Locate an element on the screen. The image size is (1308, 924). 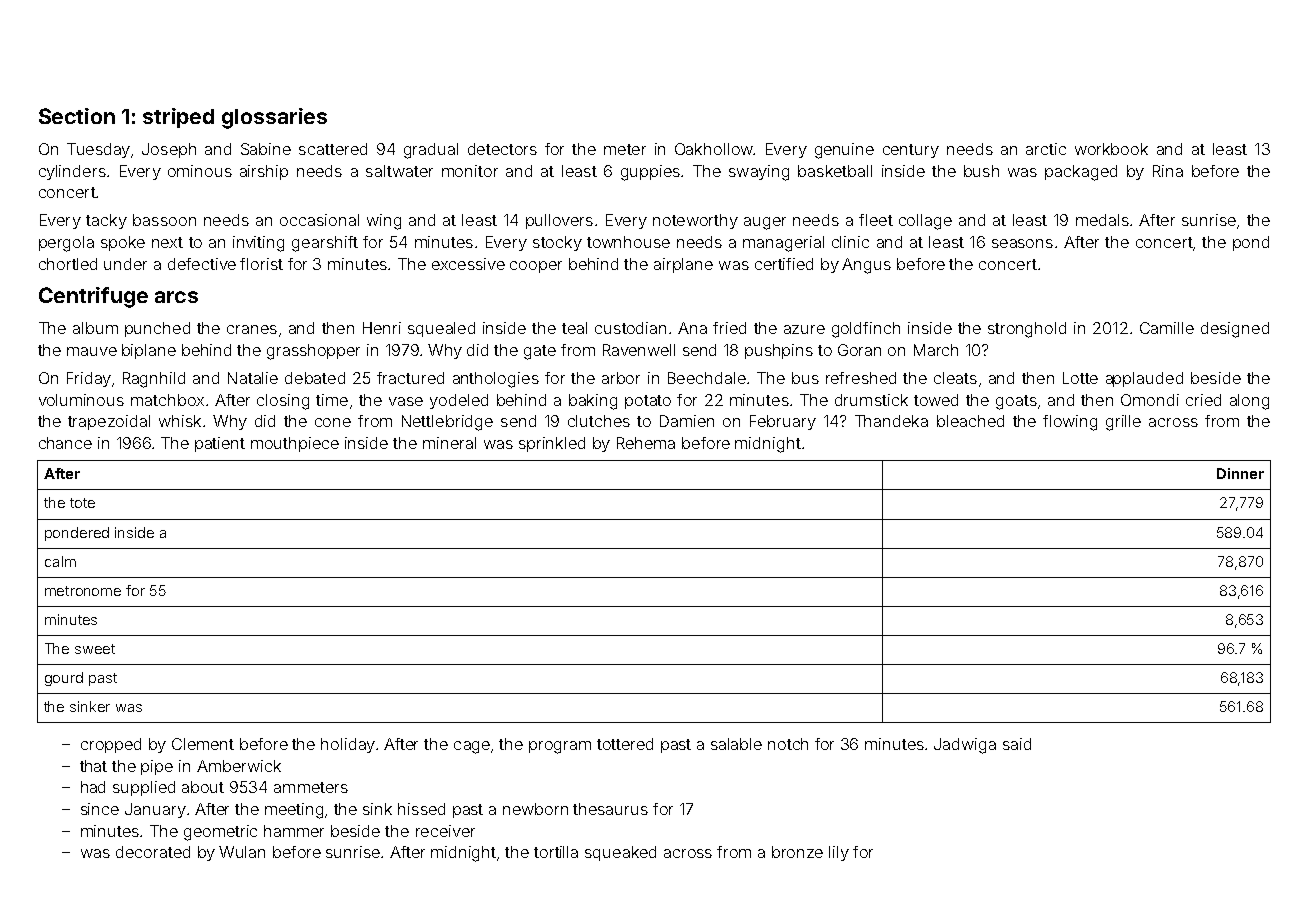
designed is located at coordinates (1235, 330).
